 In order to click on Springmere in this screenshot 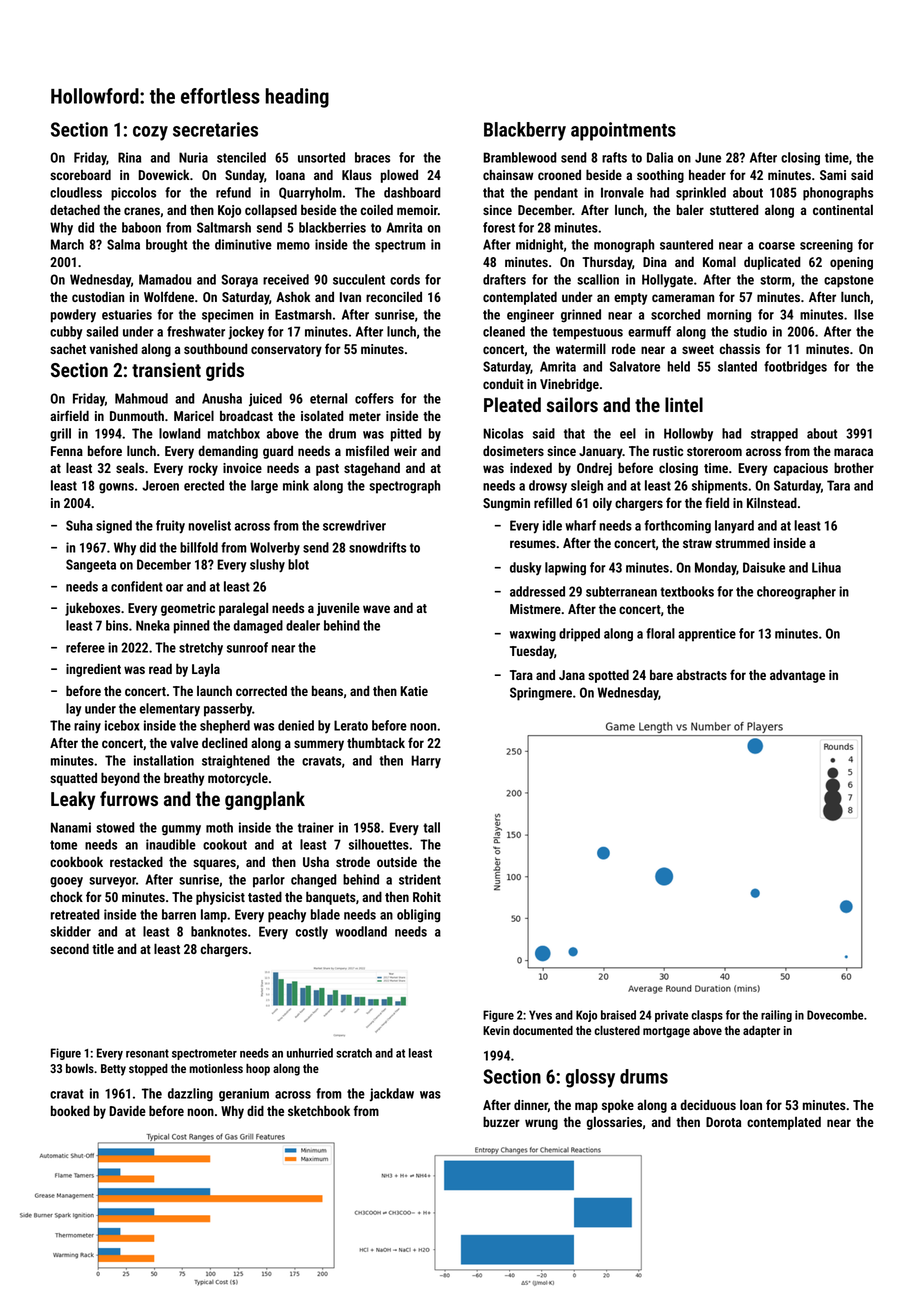, I will do `click(541, 694)`.
